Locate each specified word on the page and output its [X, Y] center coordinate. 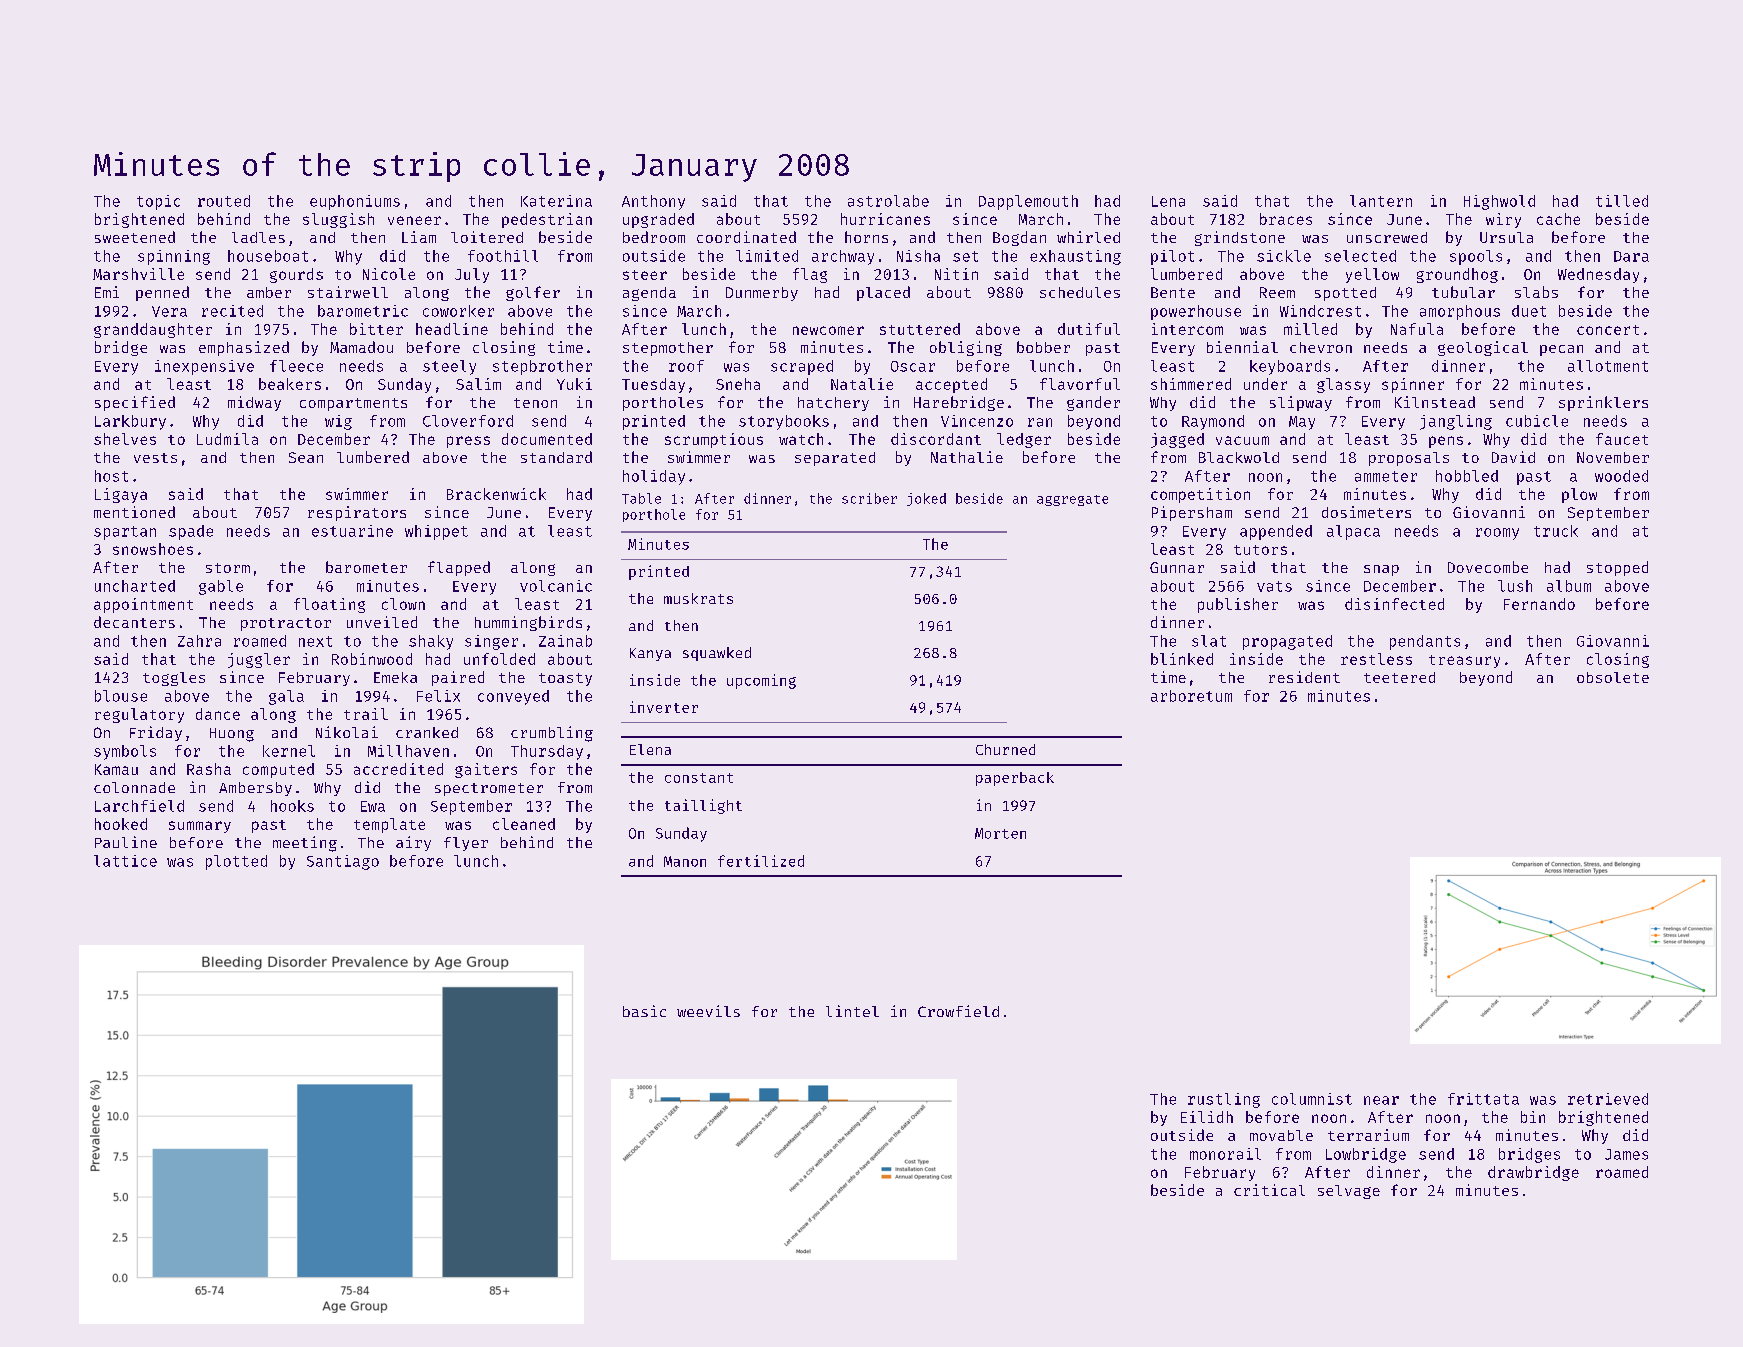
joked [926, 499]
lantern [1381, 201]
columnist [1312, 1099]
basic [644, 1011]
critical [1269, 1190]
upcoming [761, 681]
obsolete [1613, 677]
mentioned [134, 512]
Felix [438, 696]
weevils [708, 1011]
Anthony [653, 202]
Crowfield [958, 1011]
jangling [1456, 422]
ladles [258, 237]
